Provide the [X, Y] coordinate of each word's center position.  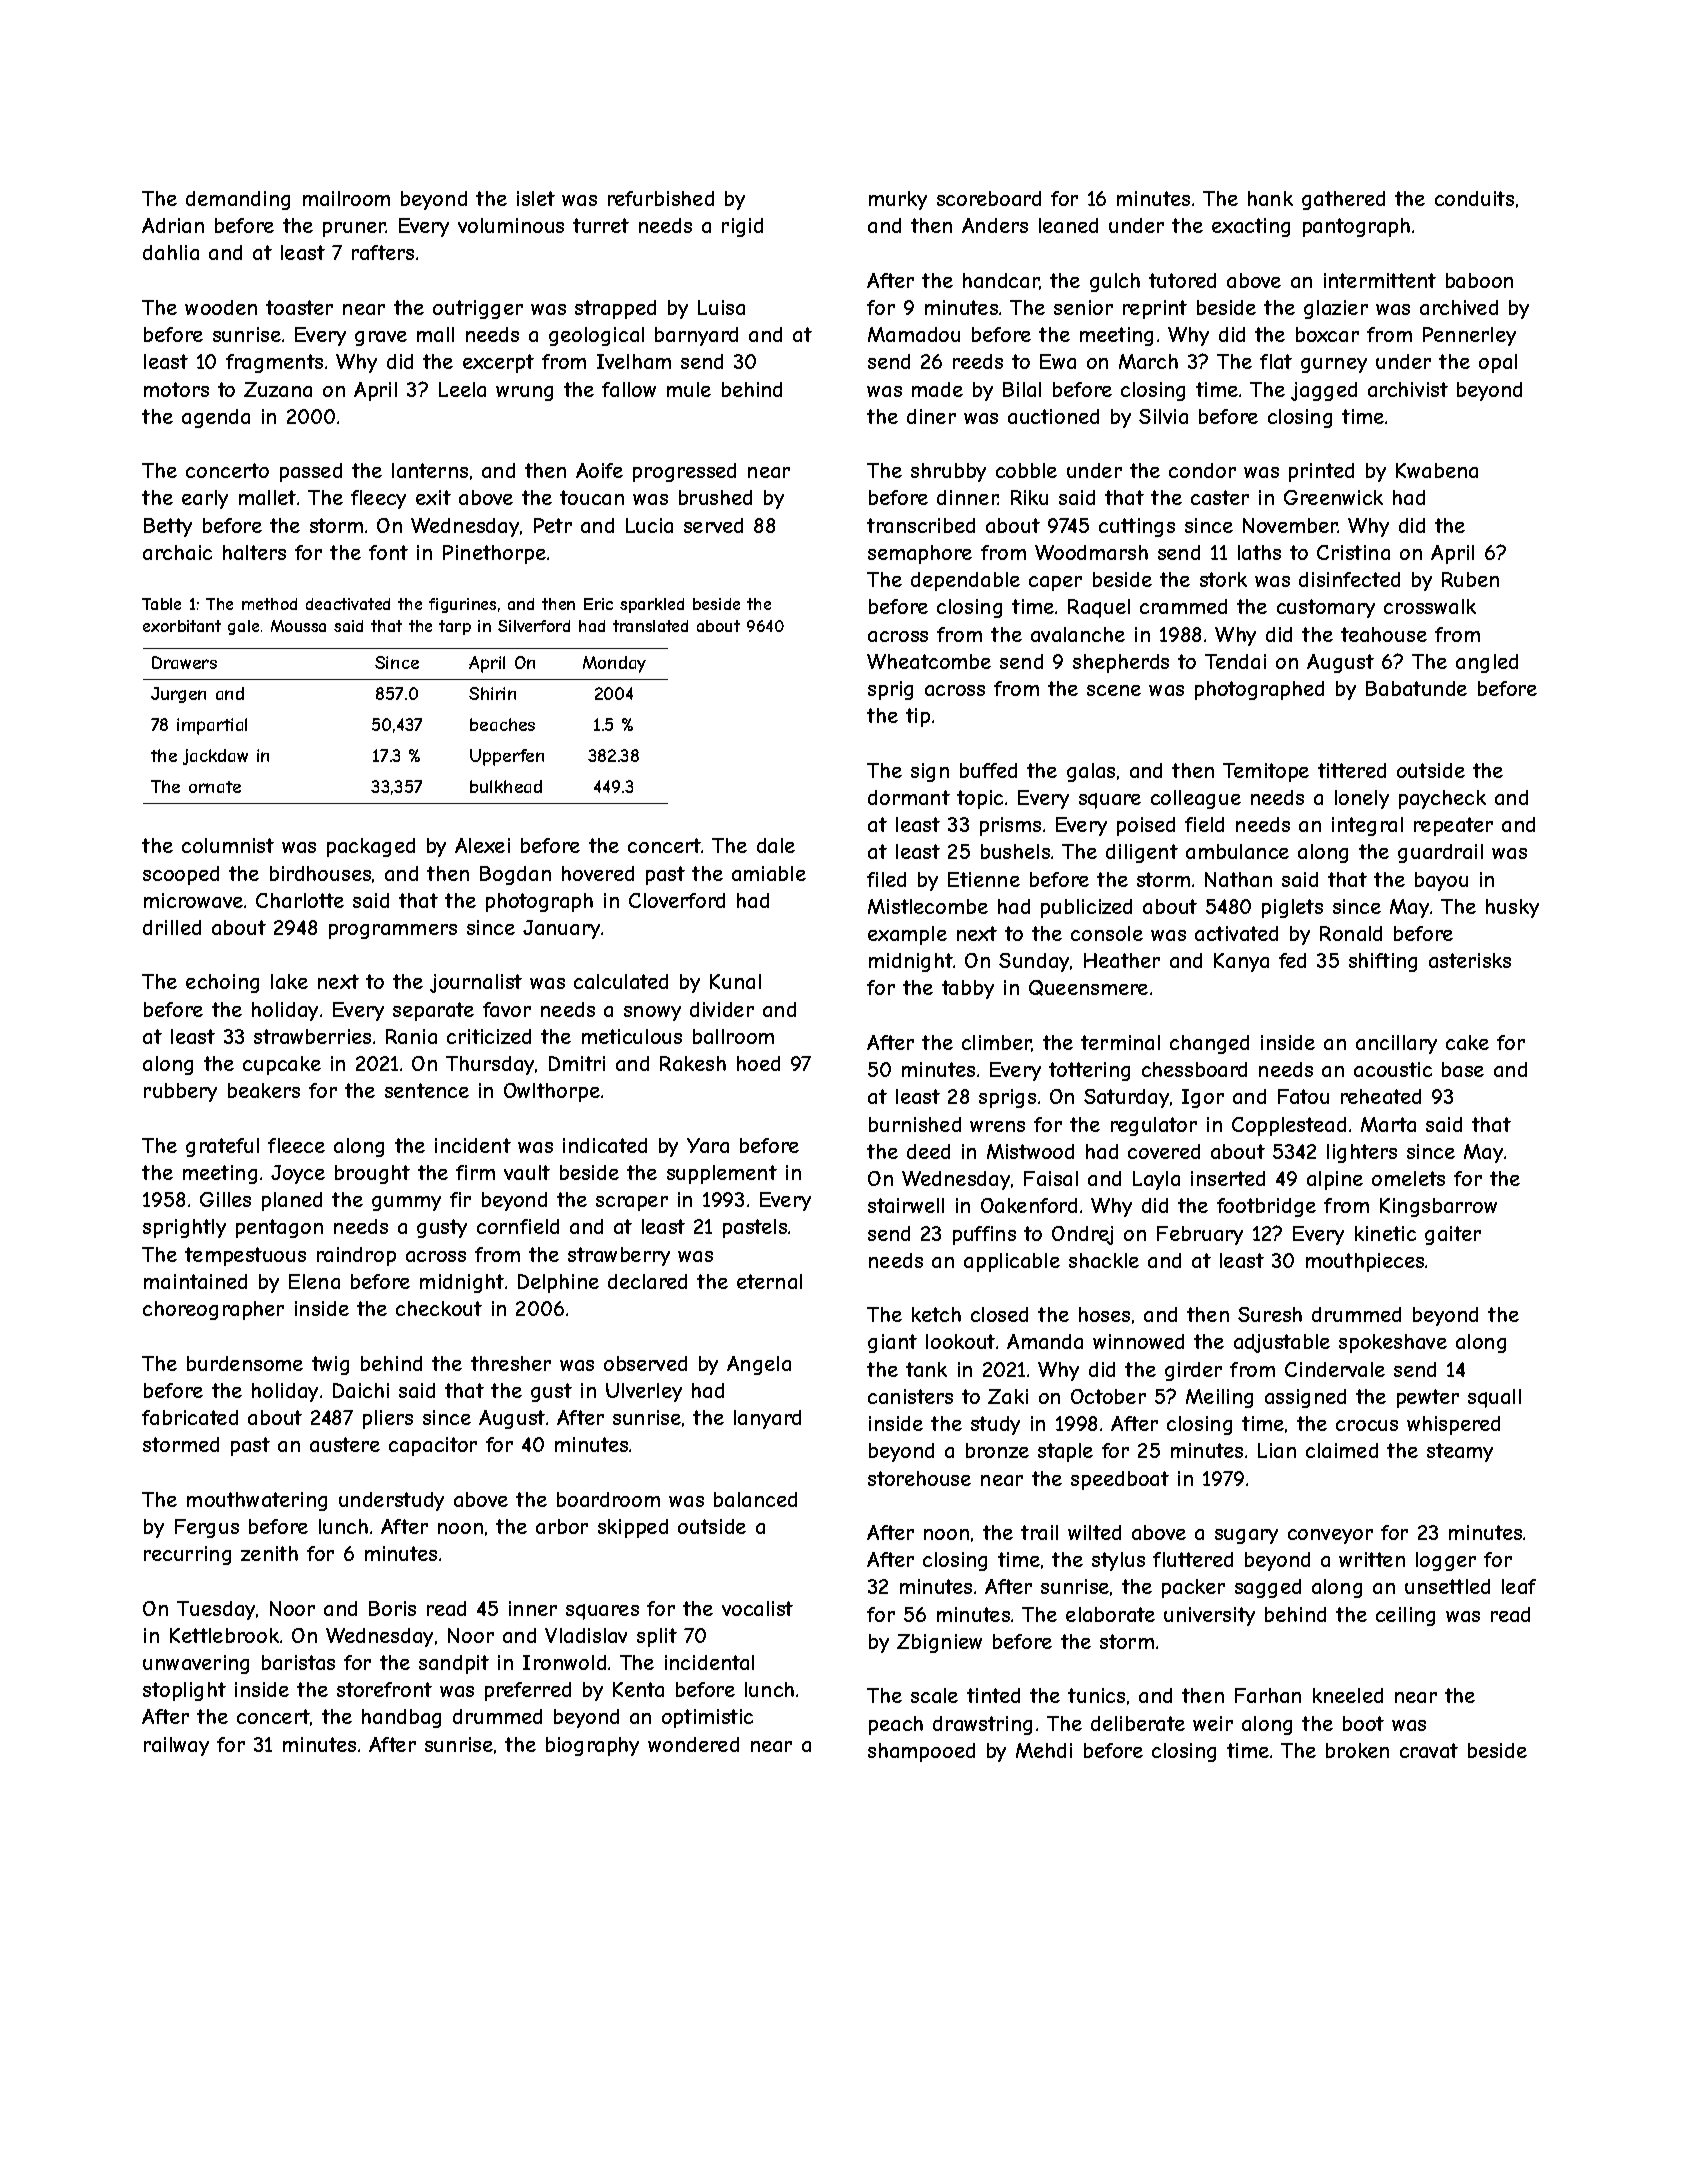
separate [433, 1011]
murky [898, 200]
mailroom [346, 198]
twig [330, 1365]
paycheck [1442, 799]
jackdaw [215, 757]
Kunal [735, 981]
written [1372, 1559]
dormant [909, 797]
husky [1512, 908]
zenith [269, 1553]
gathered [1343, 200]
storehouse [919, 1478]
